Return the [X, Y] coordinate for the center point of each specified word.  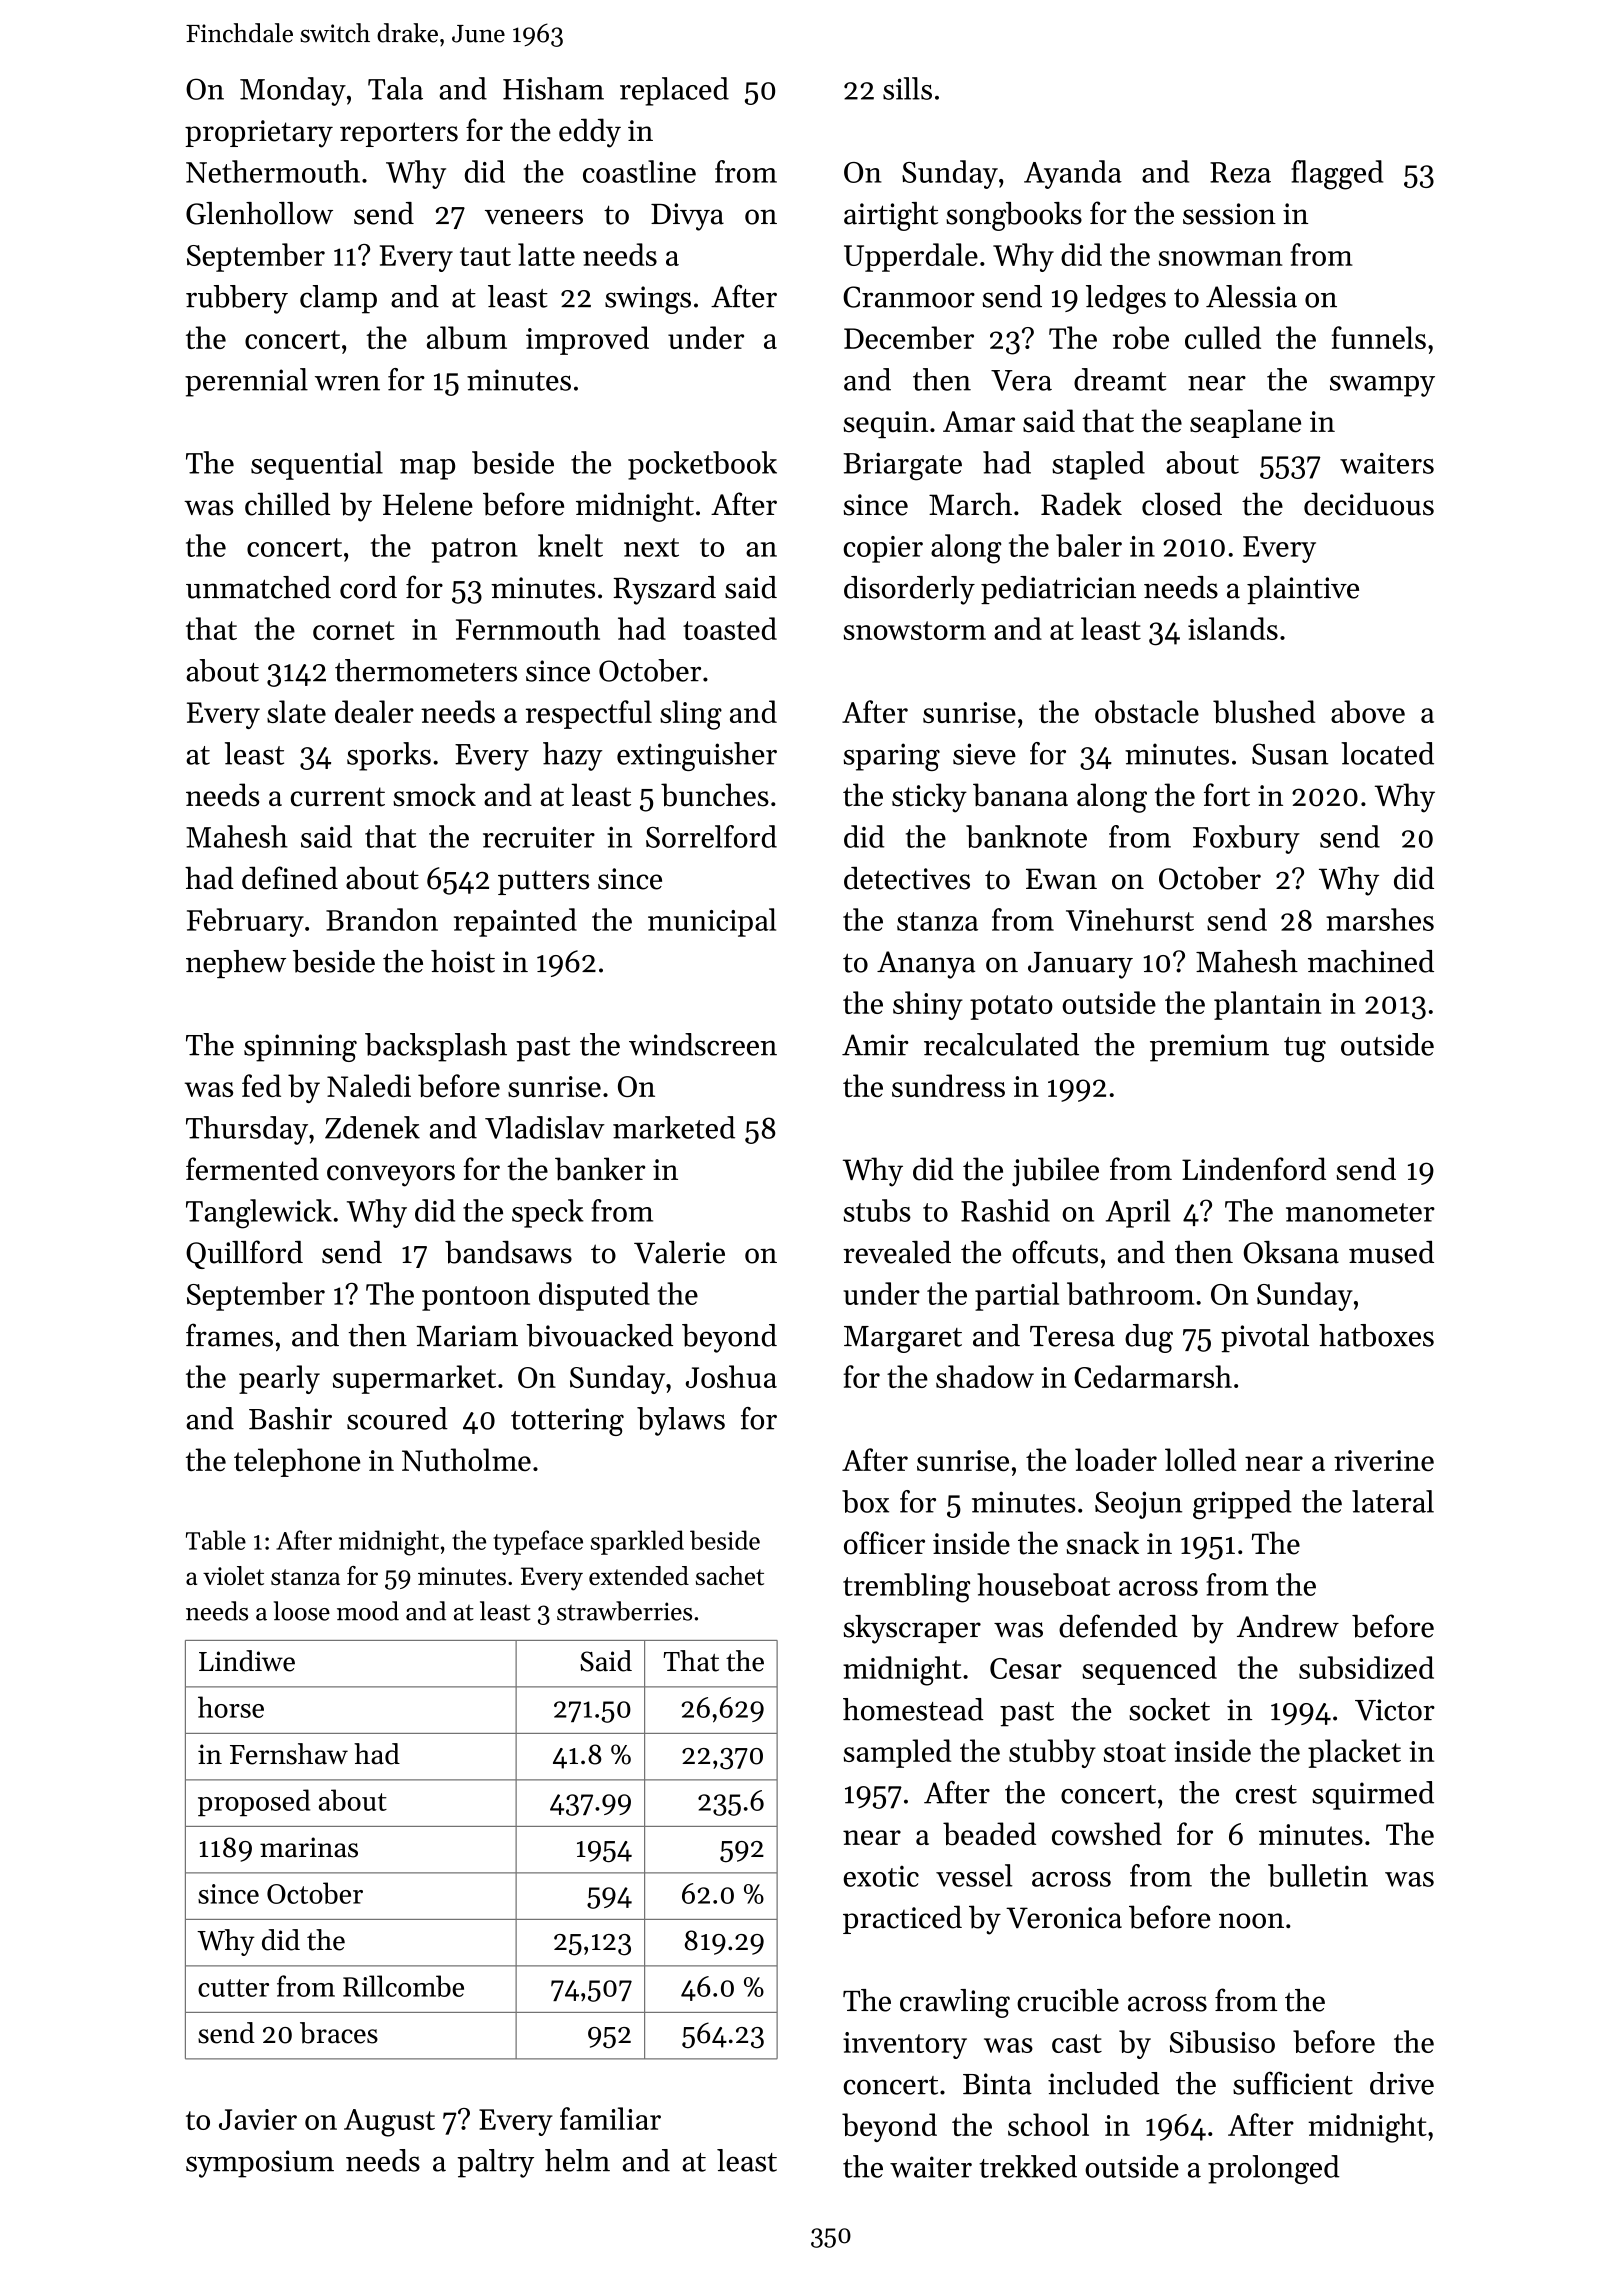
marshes [1380, 919]
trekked [1028, 2166]
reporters [399, 134]
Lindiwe [247, 1661]
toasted [730, 628]
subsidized [1366, 1667]
